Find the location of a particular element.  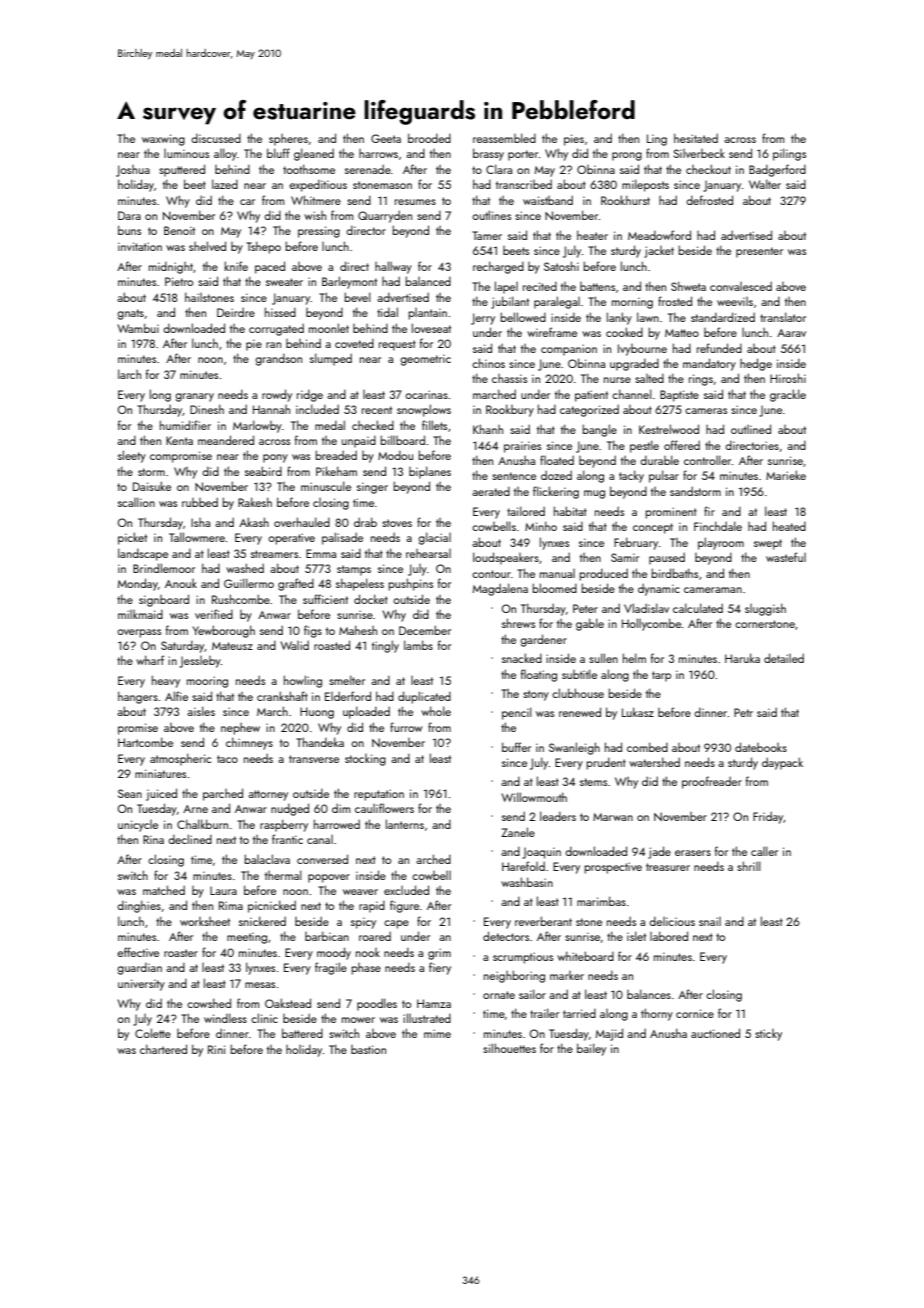

shrill is located at coordinates (749, 866).
